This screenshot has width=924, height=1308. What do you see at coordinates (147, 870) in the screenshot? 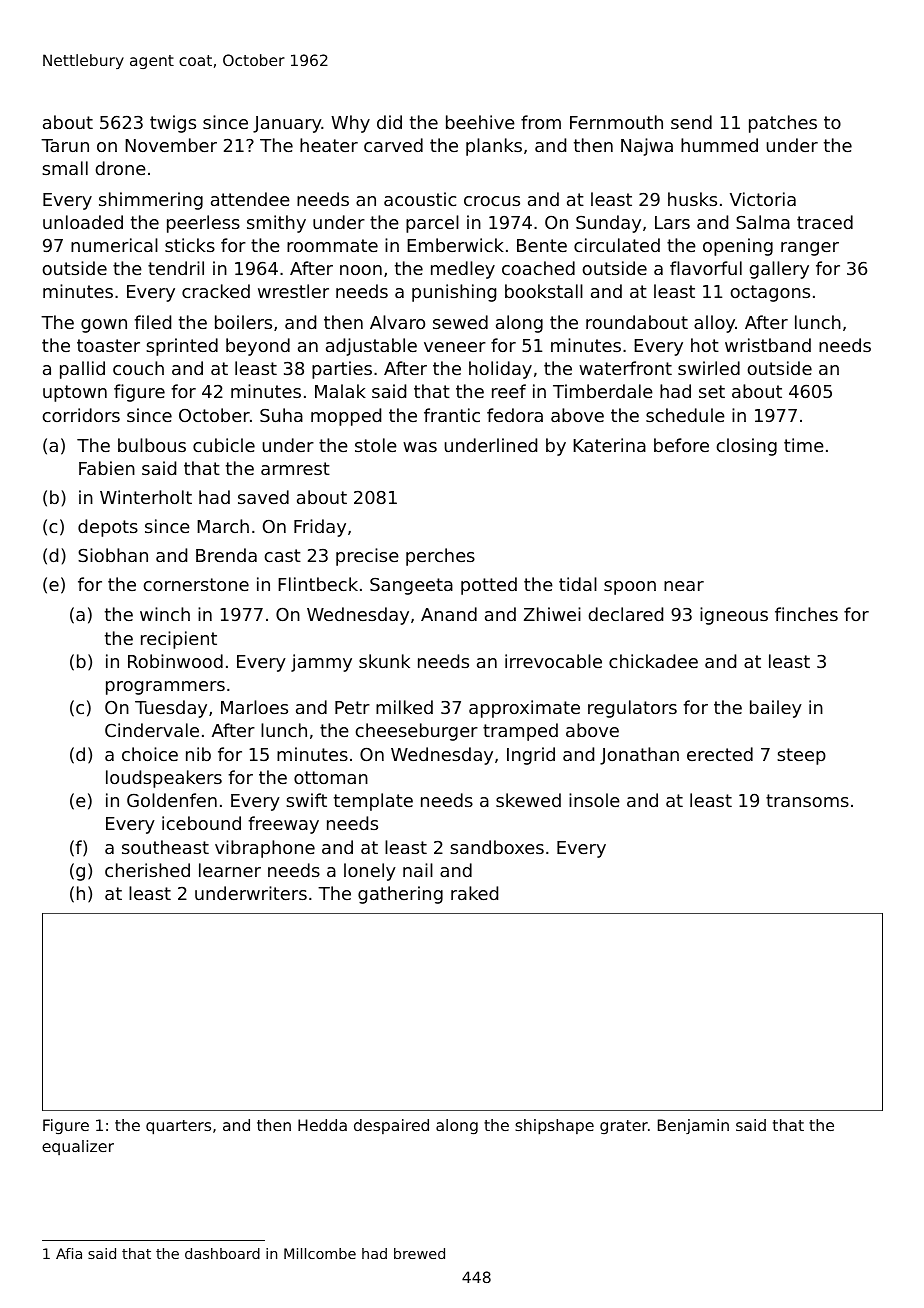
I see `cherished` at bounding box center [147, 870].
